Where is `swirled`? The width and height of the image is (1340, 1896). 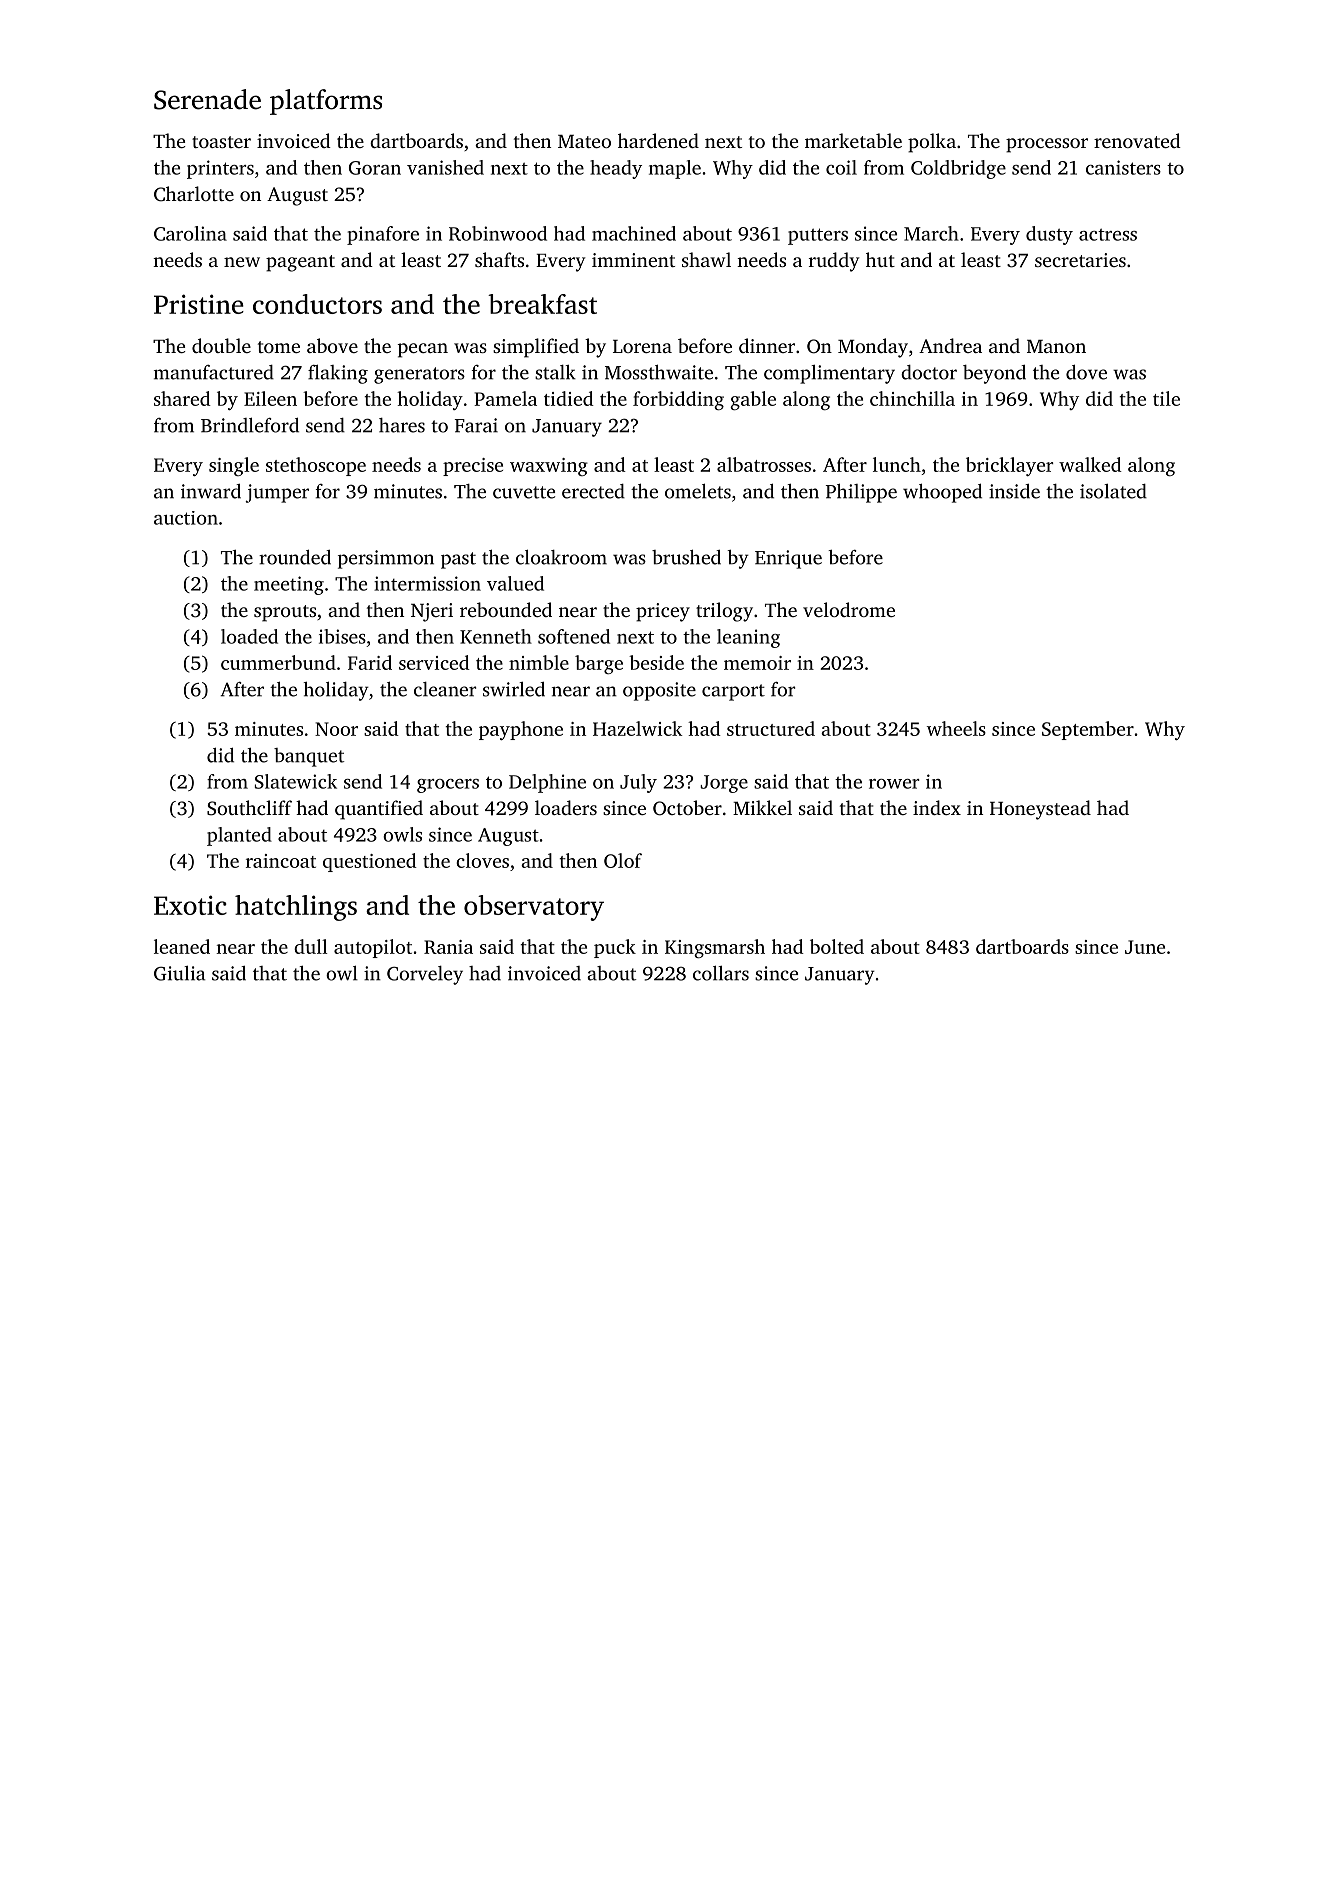 swirled is located at coordinates (514, 689).
